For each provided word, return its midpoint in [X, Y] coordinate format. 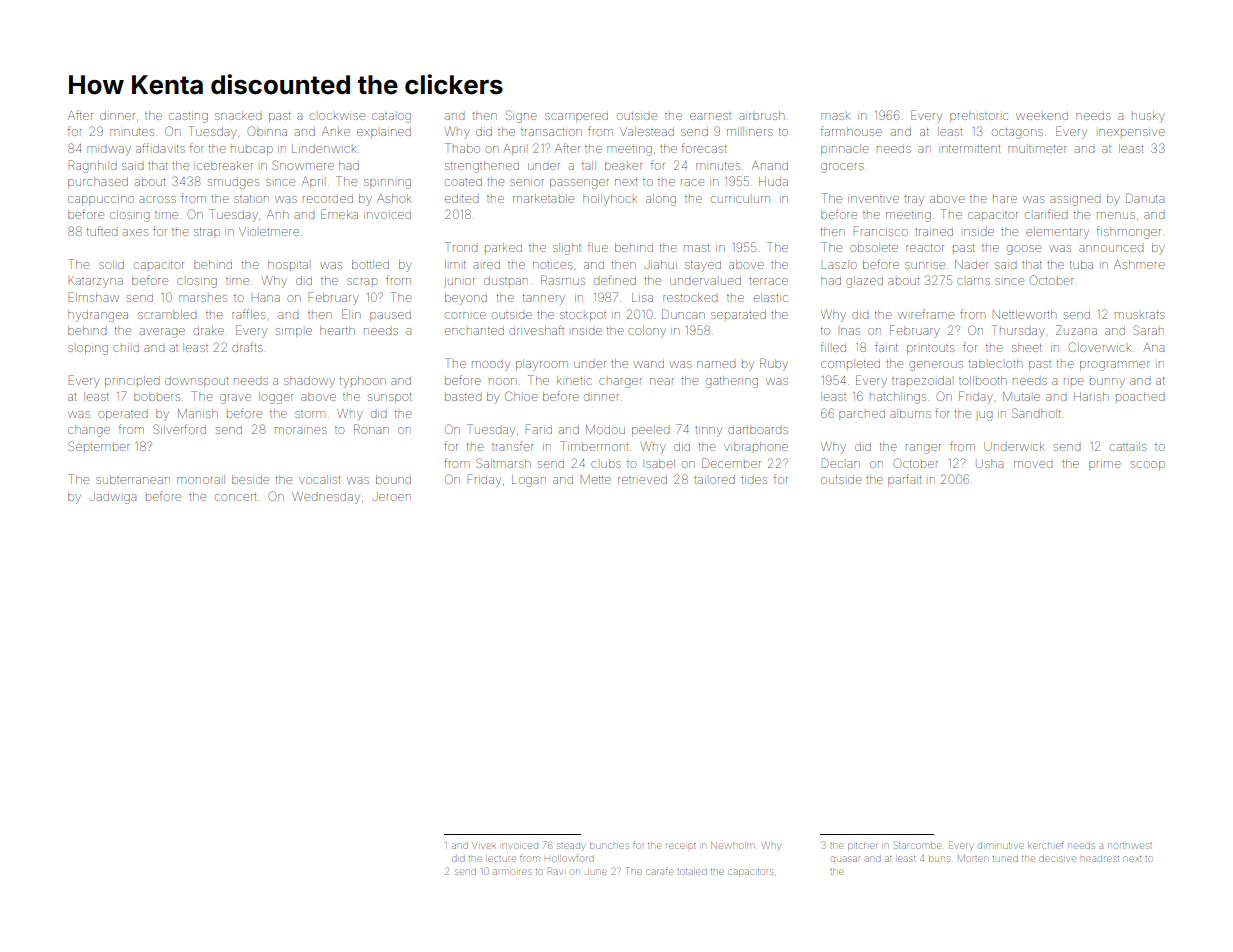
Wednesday [326, 498]
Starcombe [918, 845]
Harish [1091, 396]
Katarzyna [96, 282]
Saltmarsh [503, 463]
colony [647, 332]
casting [188, 118]
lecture [502, 859]
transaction [551, 132]
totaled [692, 872]
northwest [1130, 846]
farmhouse [851, 131]
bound [393, 479]
